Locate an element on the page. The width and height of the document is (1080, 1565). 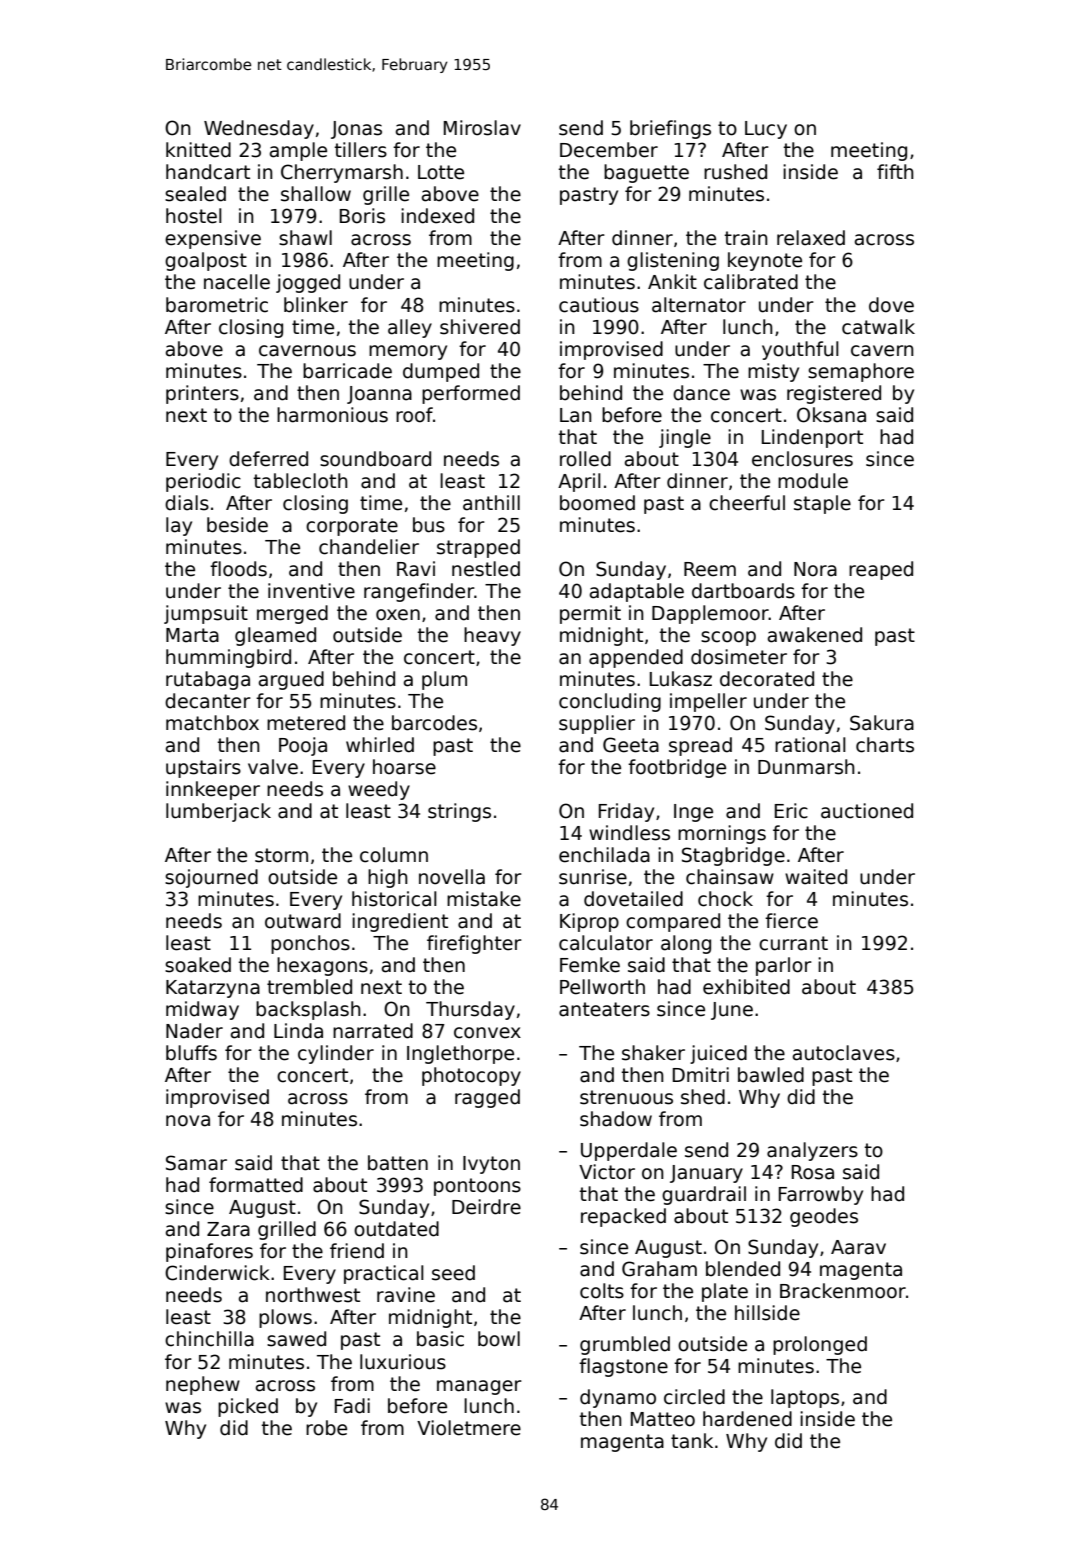
cheerful is located at coordinates (747, 503).
